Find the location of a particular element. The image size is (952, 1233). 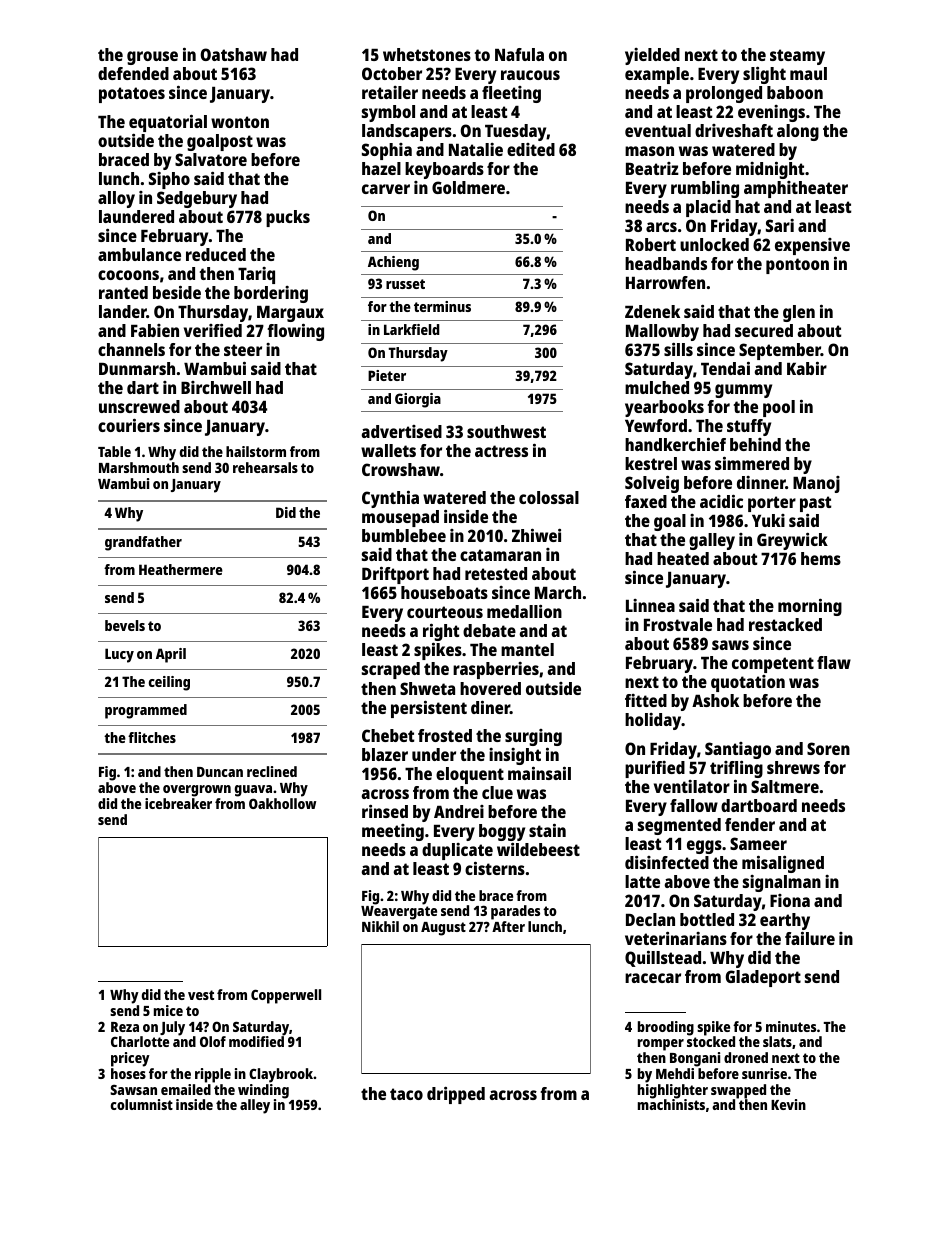

southwest is located at coordinates (506, 431).
